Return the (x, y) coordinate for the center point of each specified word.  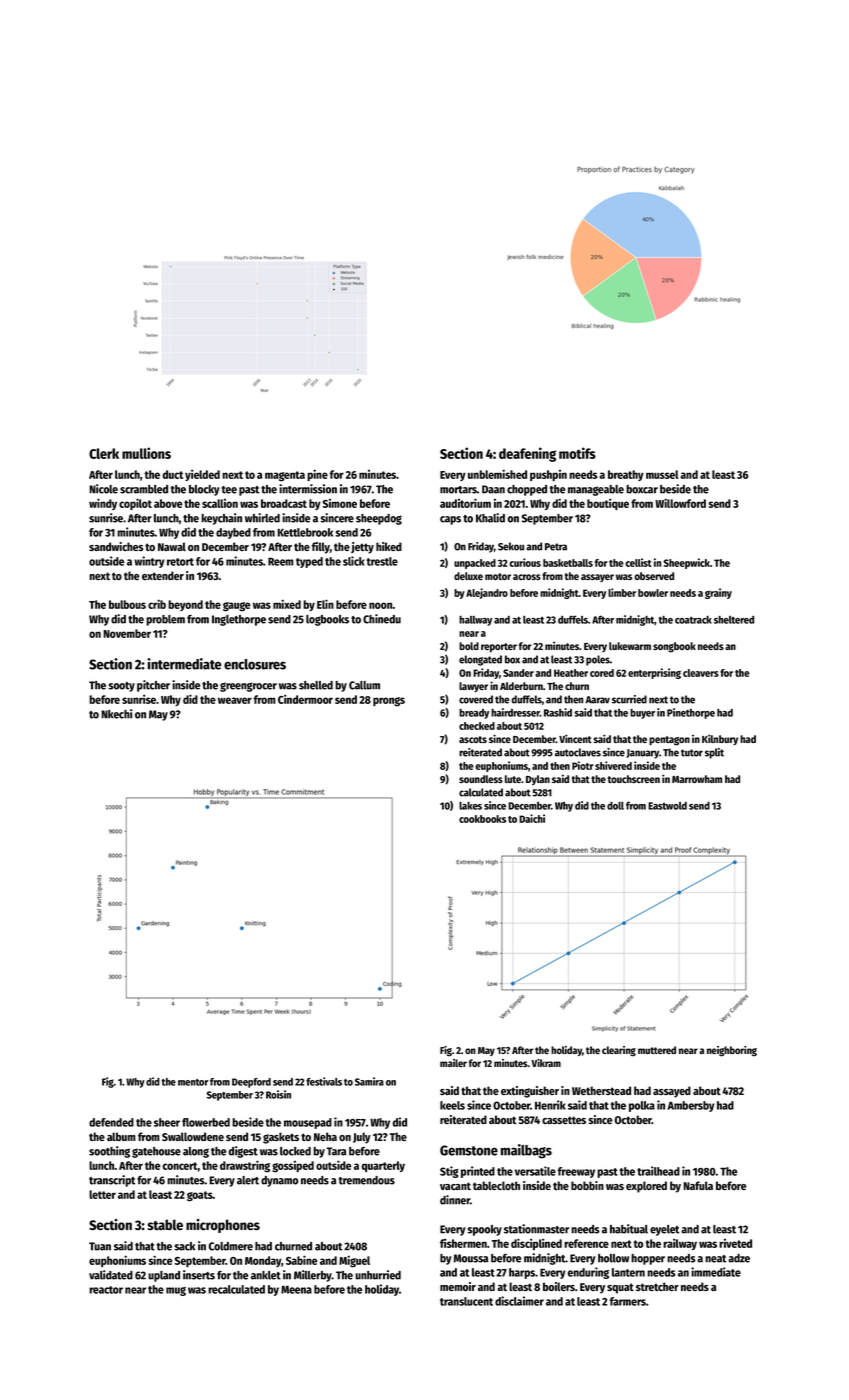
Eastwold (667, 806)
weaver (235, 700)
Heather (571, 673)
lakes (470, 806)
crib (157, 604)
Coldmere (231, 1246)
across (527, 577)
